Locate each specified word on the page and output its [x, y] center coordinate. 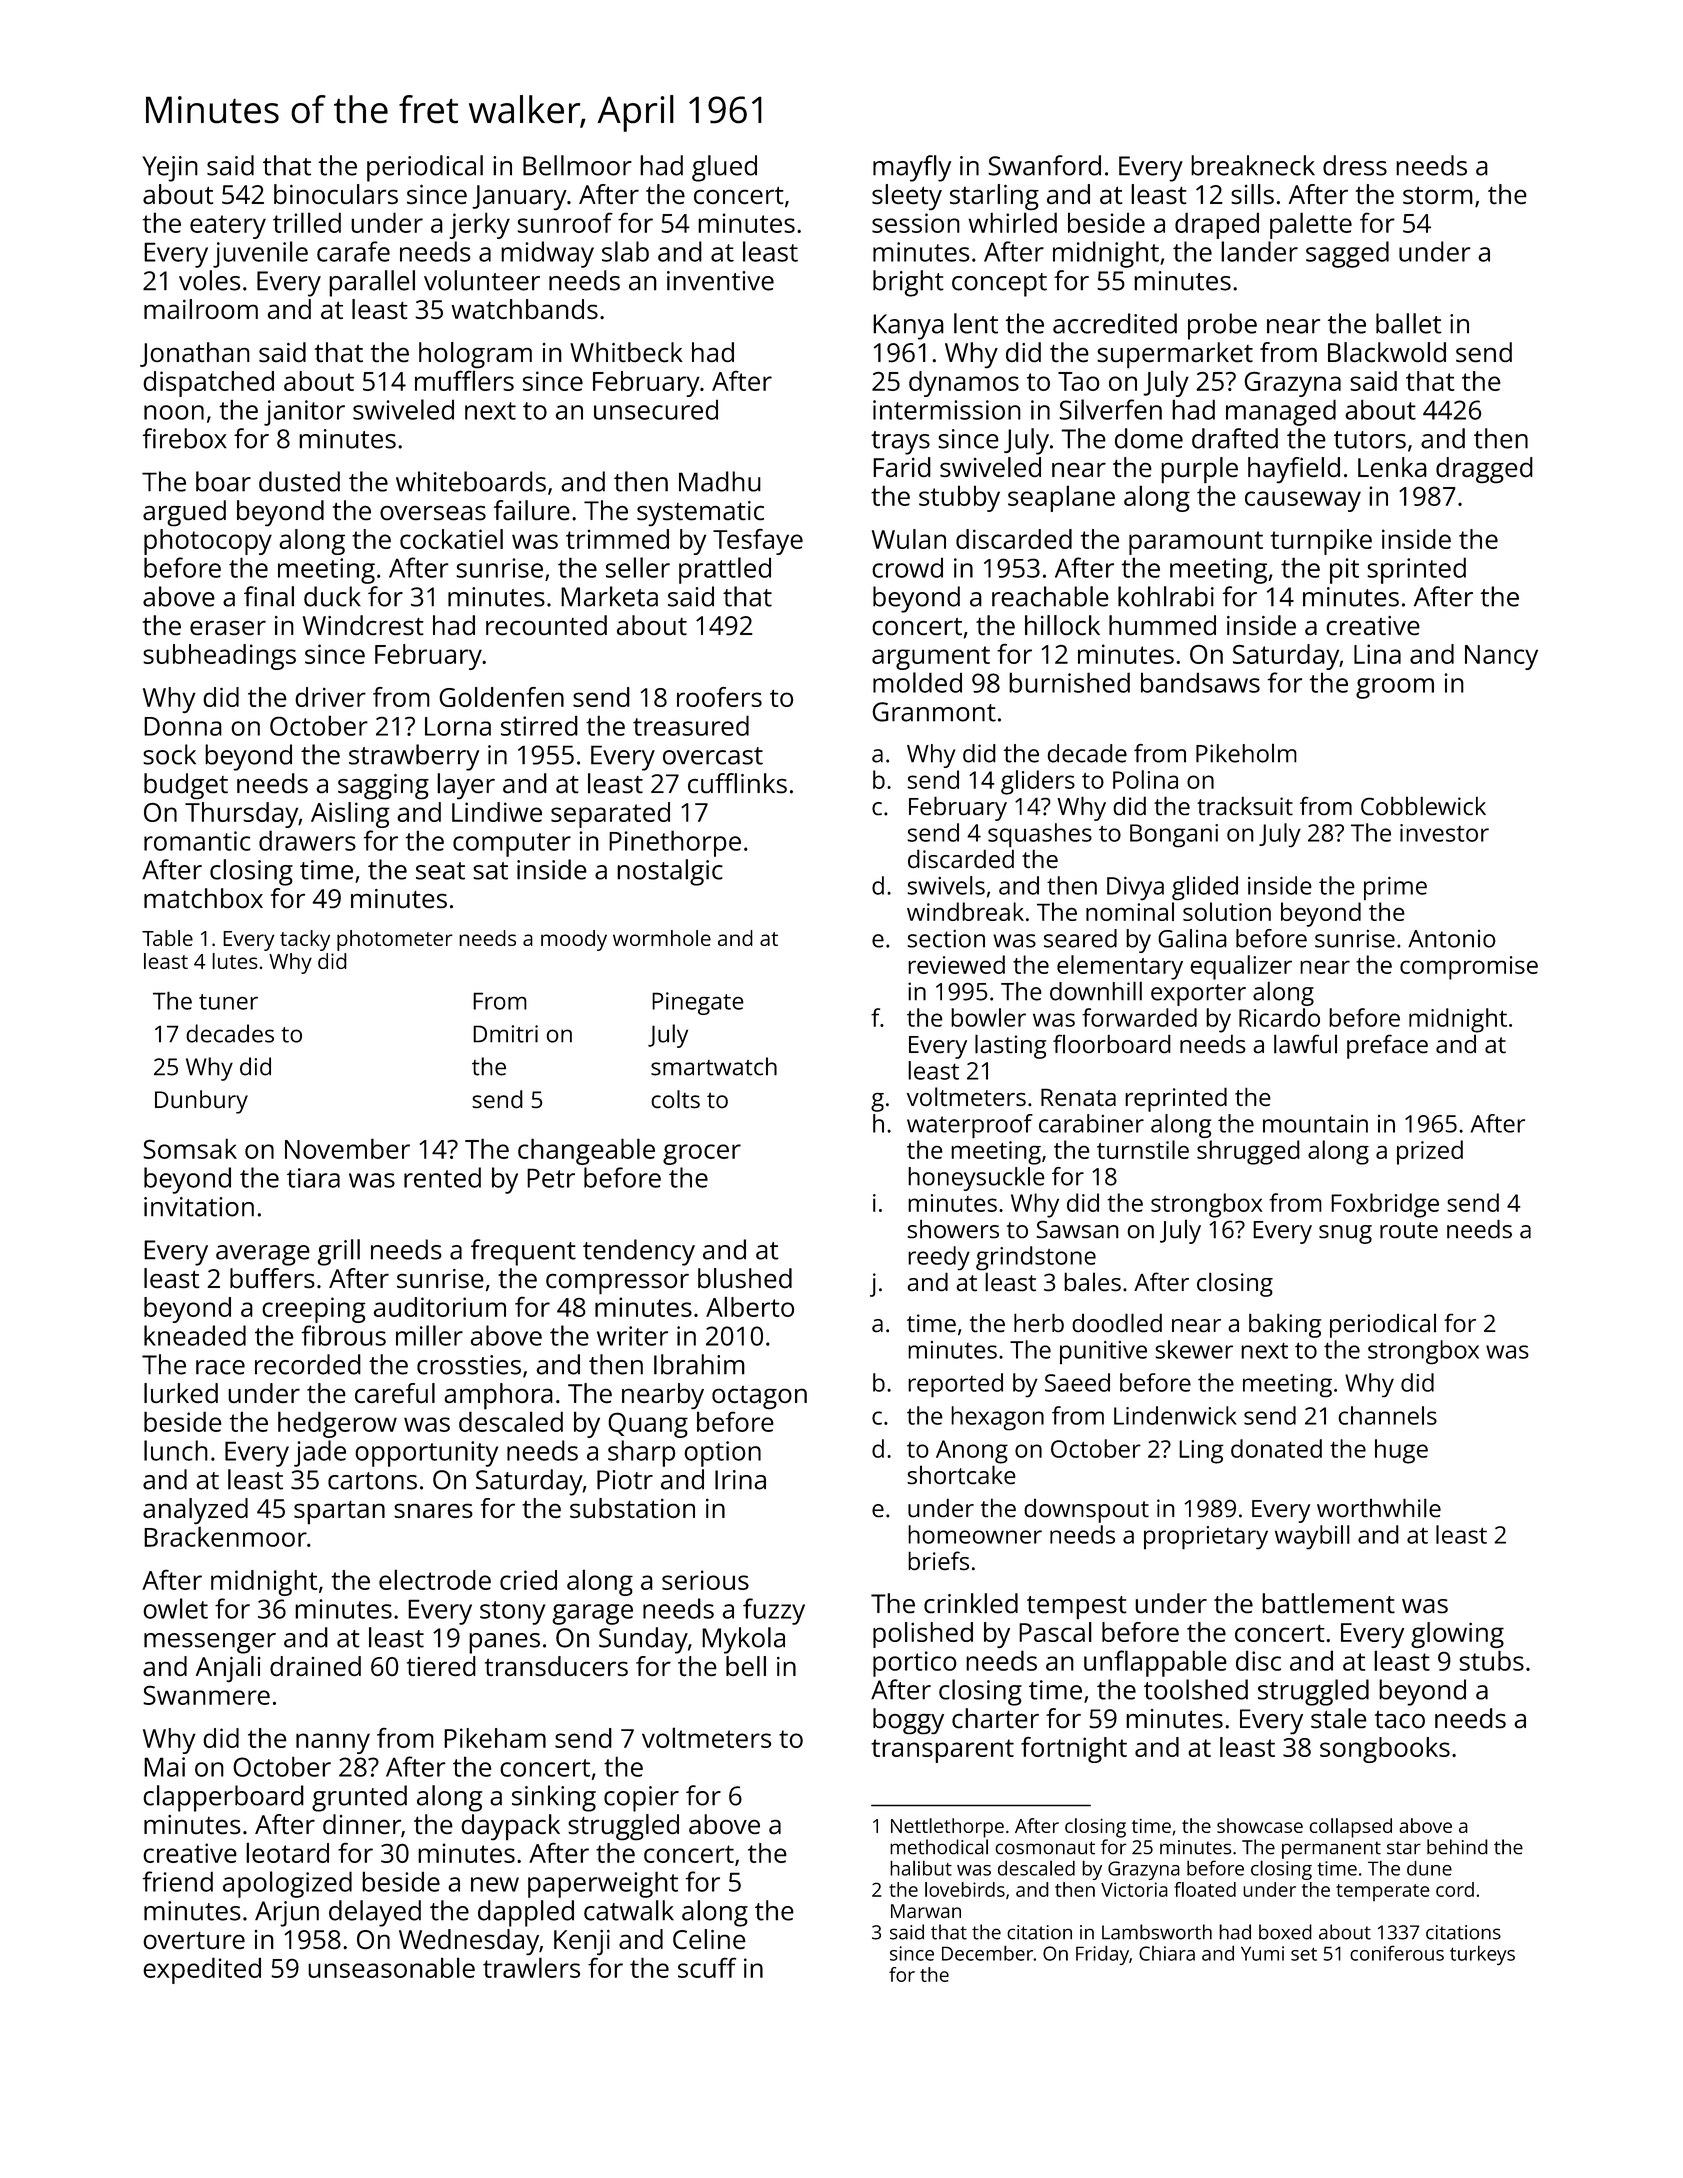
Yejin [170, 169]
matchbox [203, 898]
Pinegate [698, 1003]
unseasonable [391, 1967]
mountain [1315, 1124]
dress [1355, 165]
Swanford [1044, 165]
